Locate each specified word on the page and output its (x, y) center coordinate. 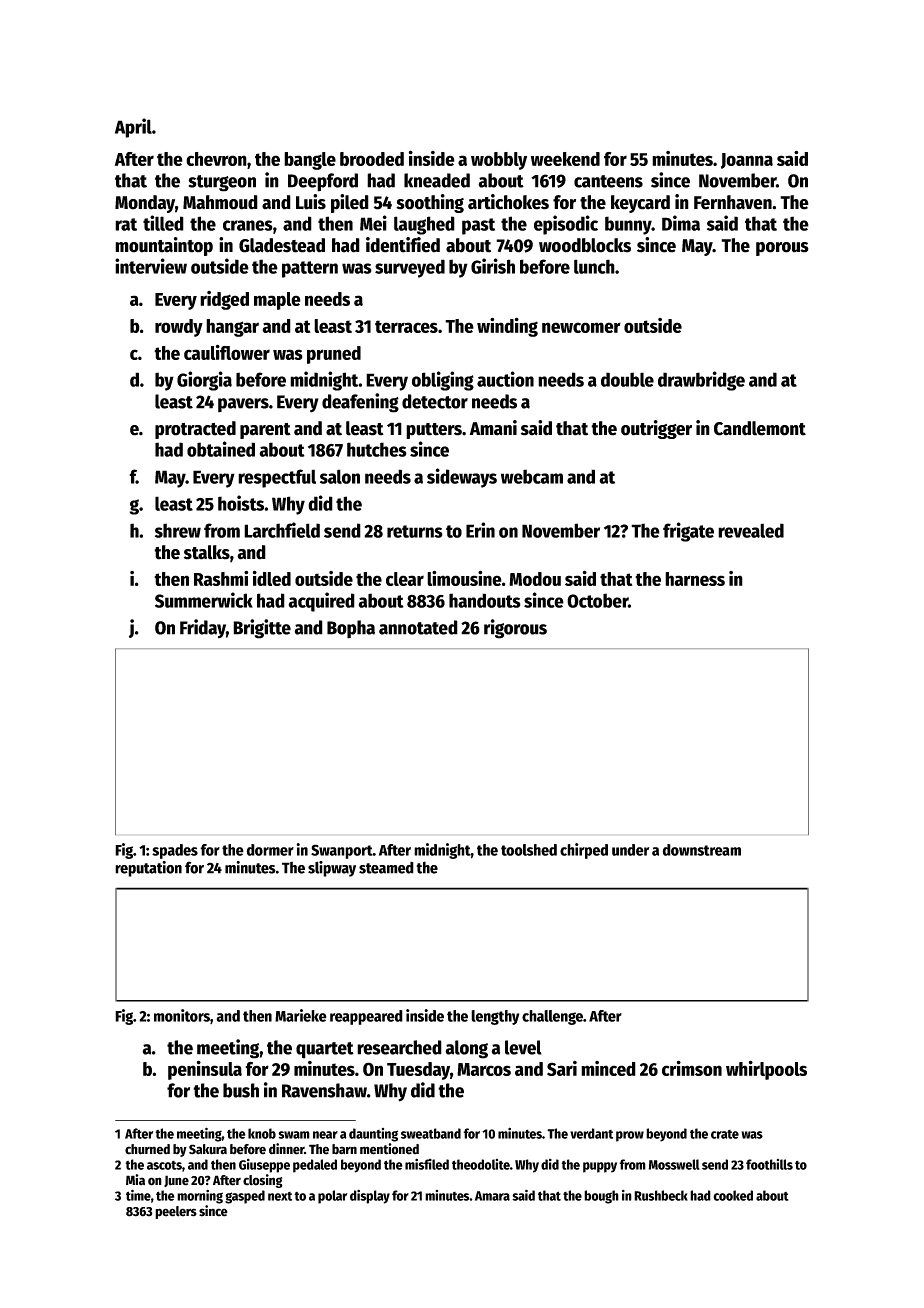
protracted (195, 430)
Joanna (747, 161)
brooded (372, 159)
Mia (135, 1179)
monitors (182, 1015)
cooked (733, 1195)
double (627, 379)
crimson (692, 1068)
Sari (562, 1068)
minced (608, 1068)
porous (782, 249)
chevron (216, 159)
